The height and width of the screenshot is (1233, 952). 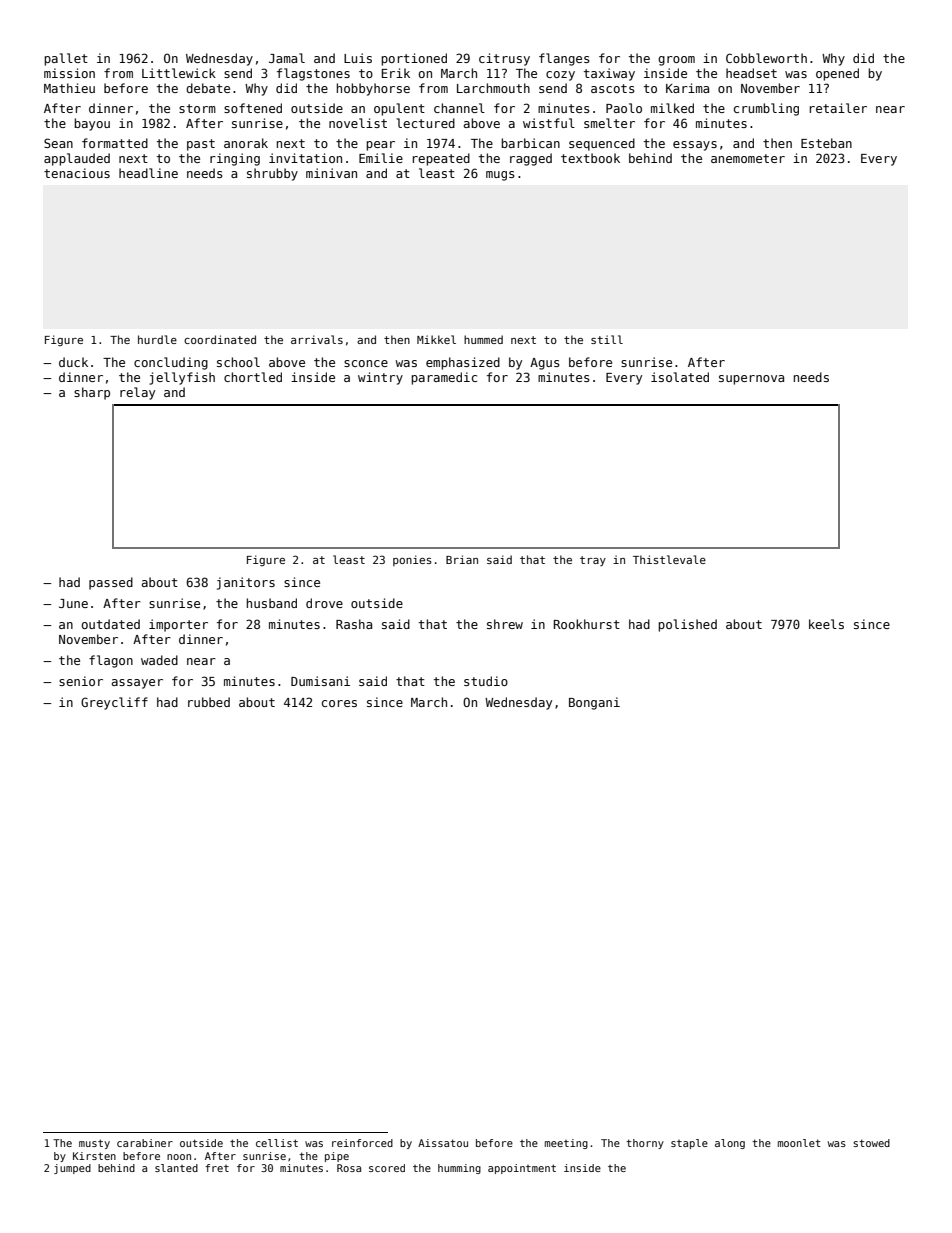 I want to click on Bongani, so click(x=594, y=703).
